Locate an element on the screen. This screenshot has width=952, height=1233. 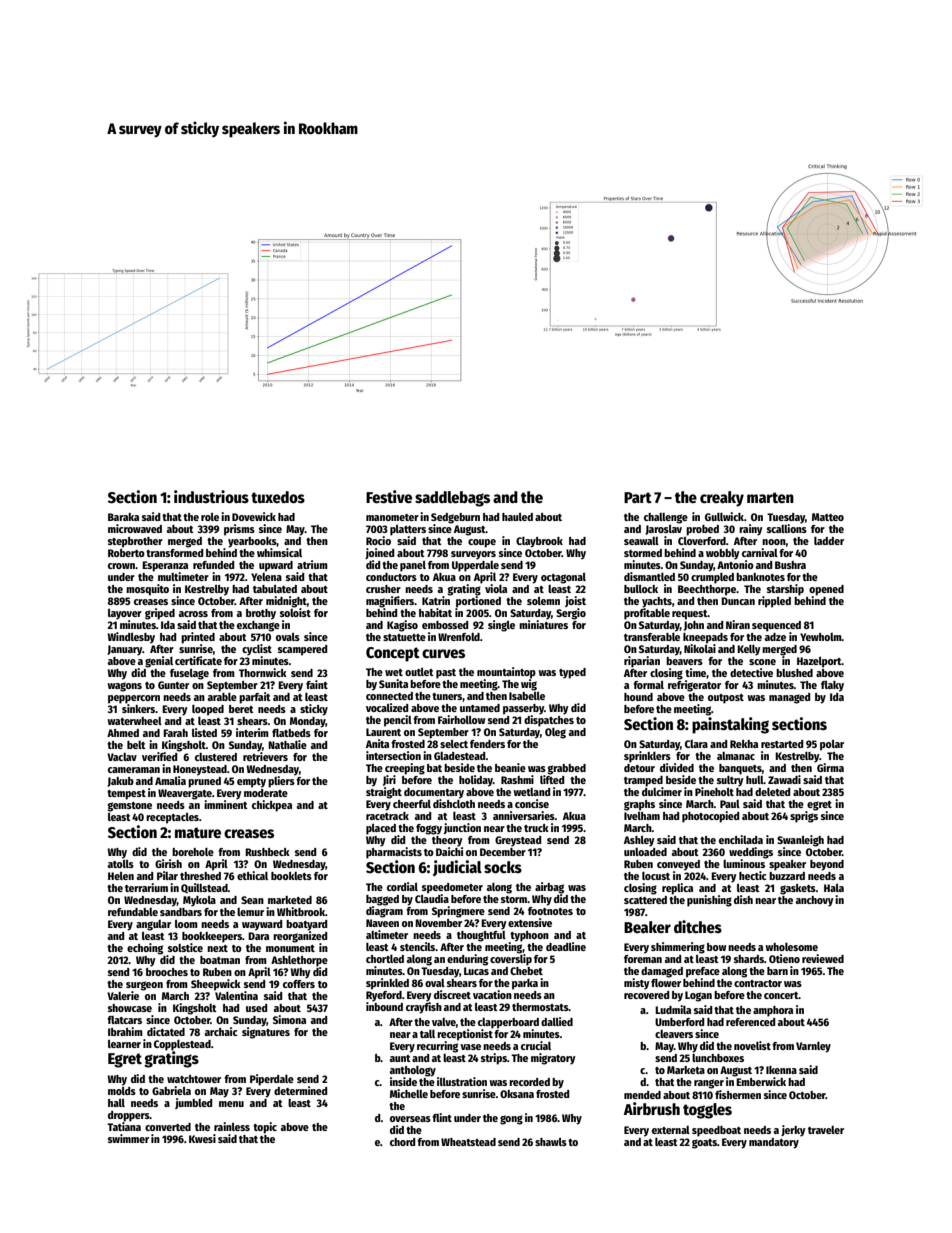
chord is located at coordinates (403, 1142).
